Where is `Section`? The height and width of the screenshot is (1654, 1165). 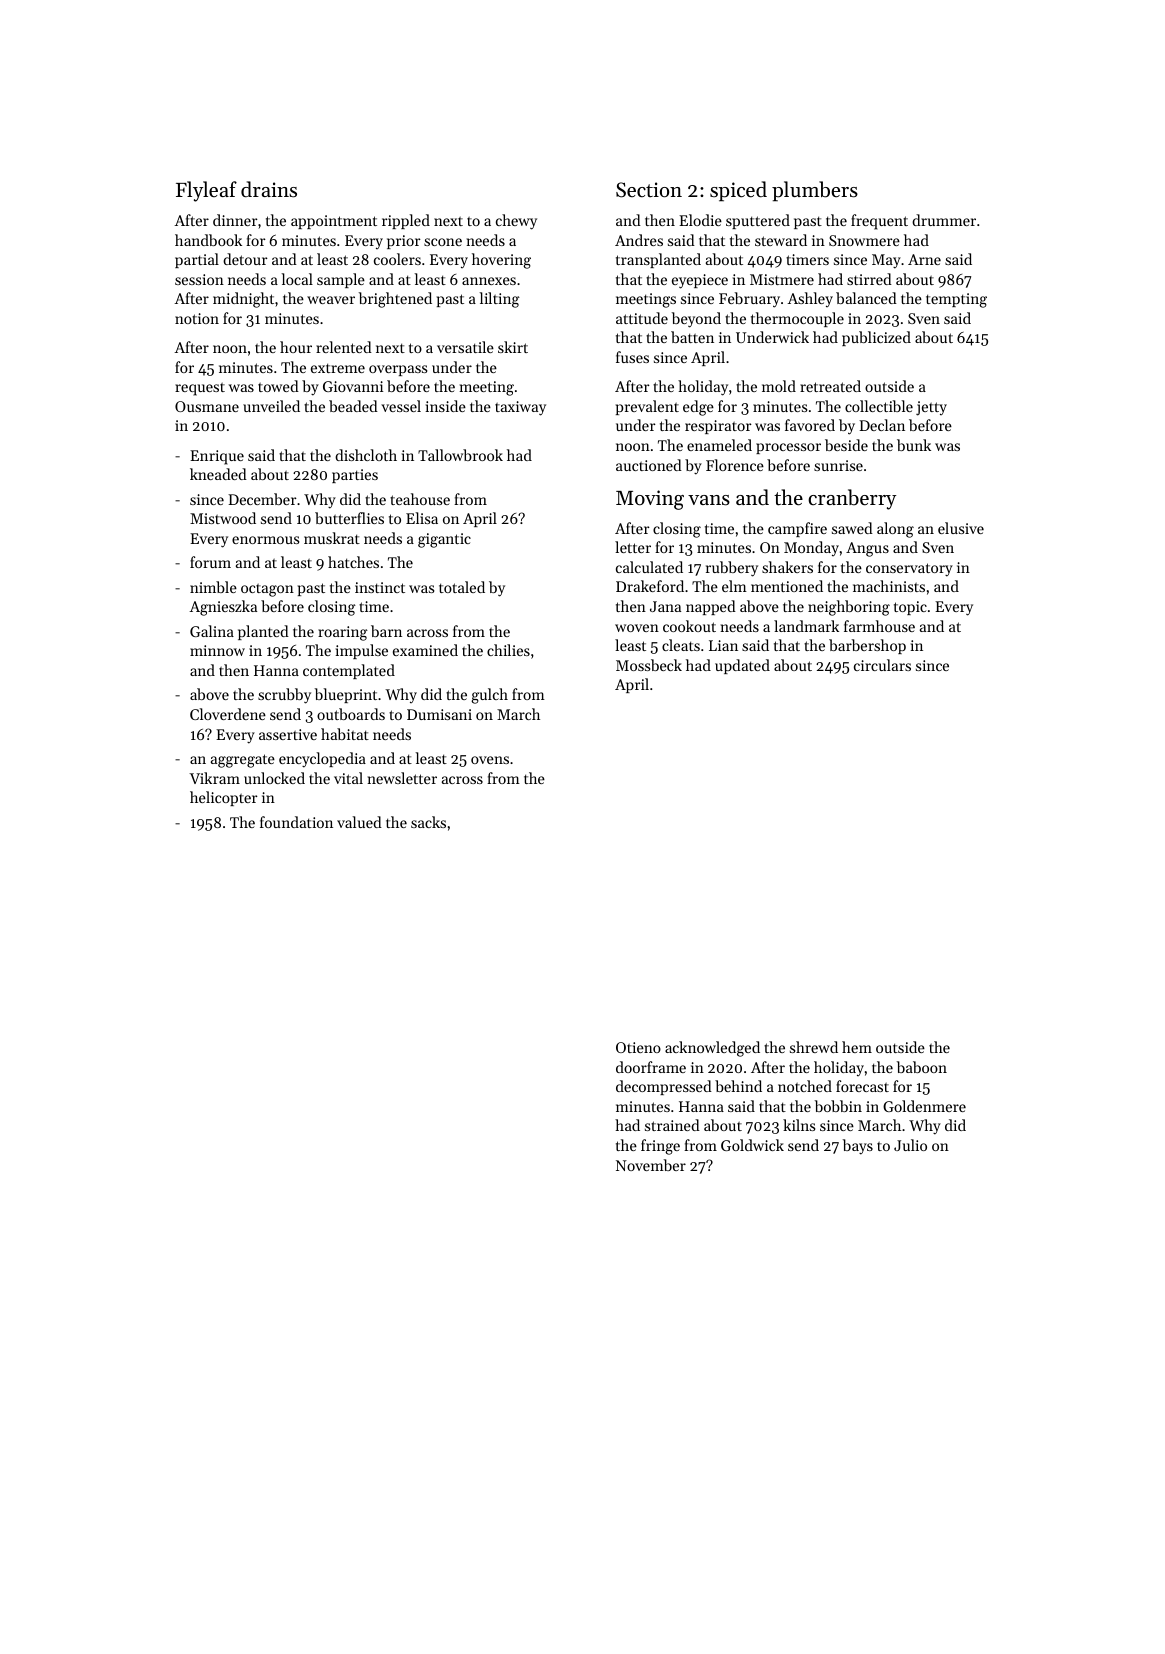 Section is located at coordinates (649, 190).
